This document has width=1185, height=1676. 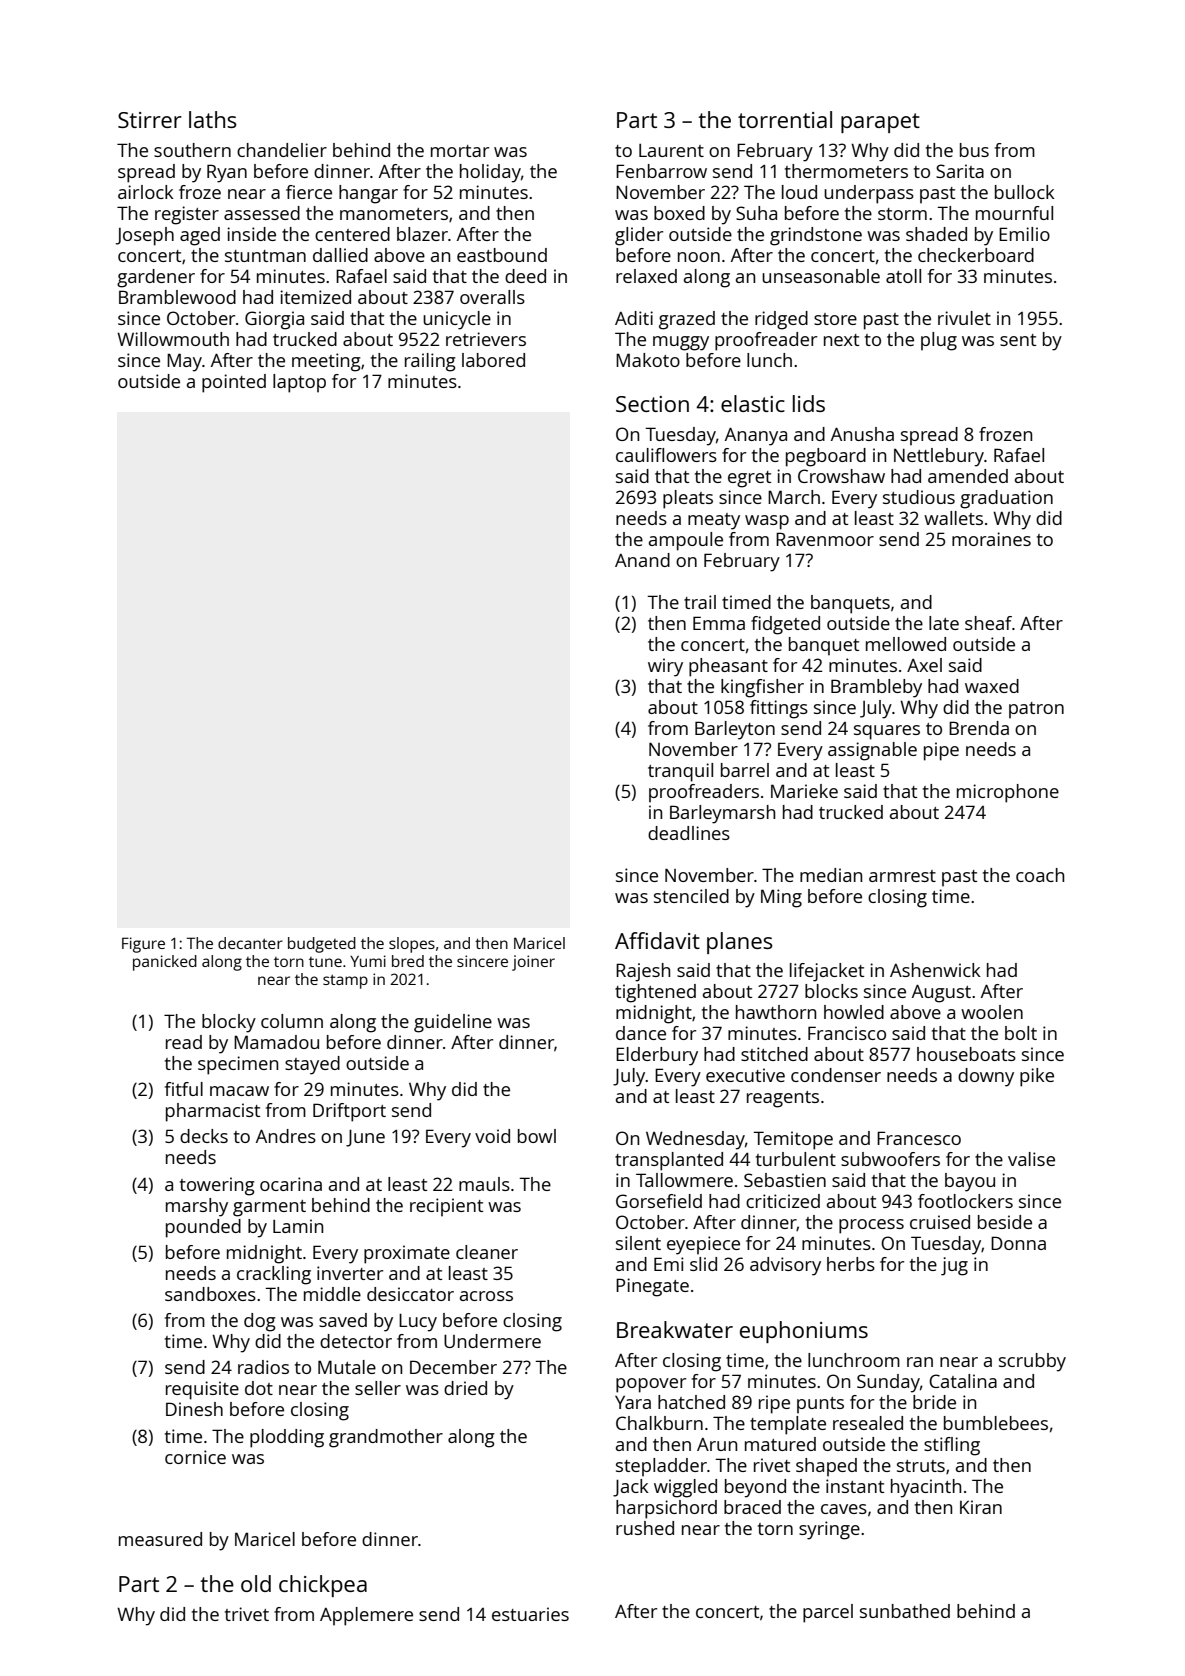 I want to click on pointed, so click(x=234, y=383).
